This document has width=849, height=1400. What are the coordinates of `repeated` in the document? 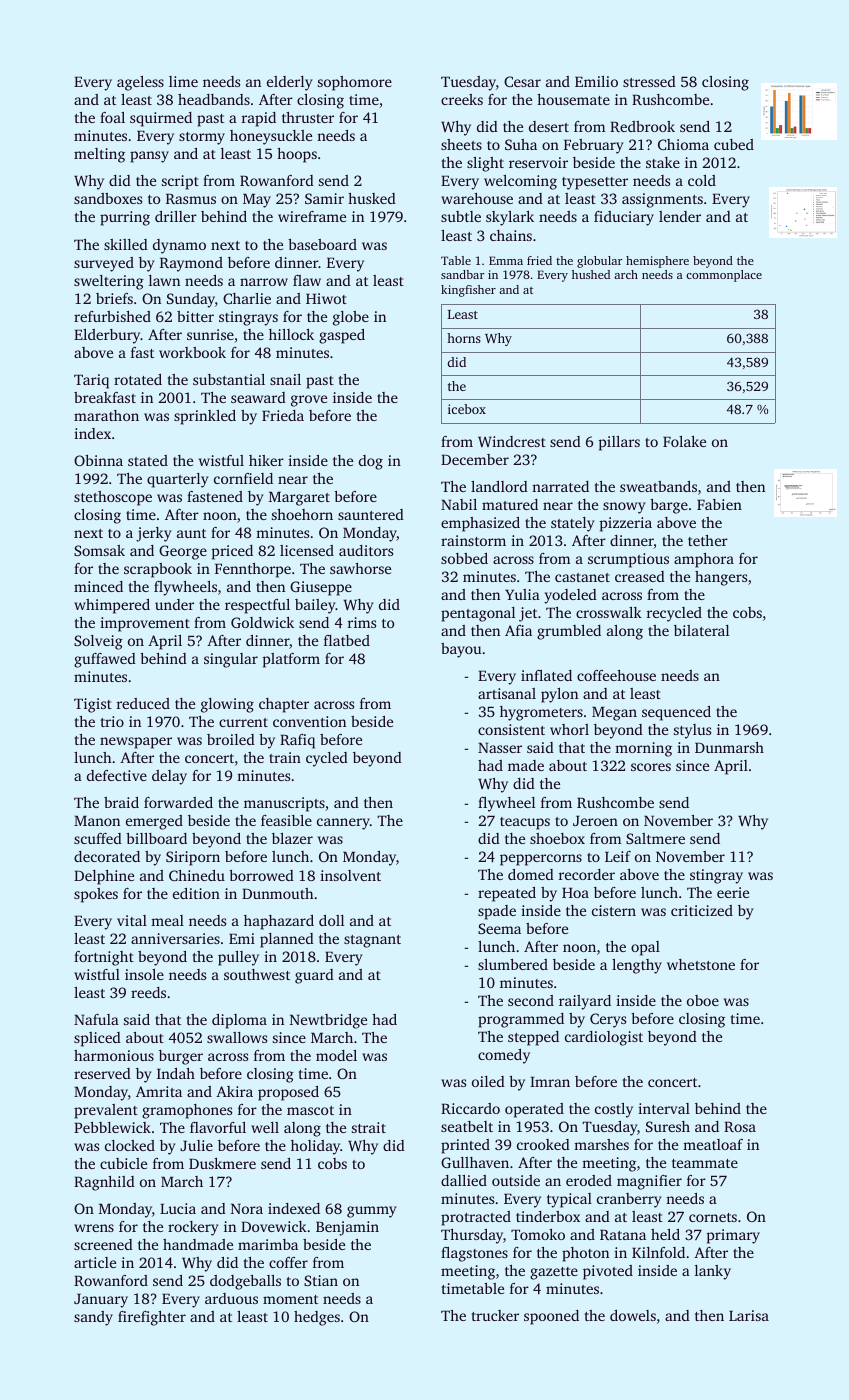 It's located at (507, 894).
